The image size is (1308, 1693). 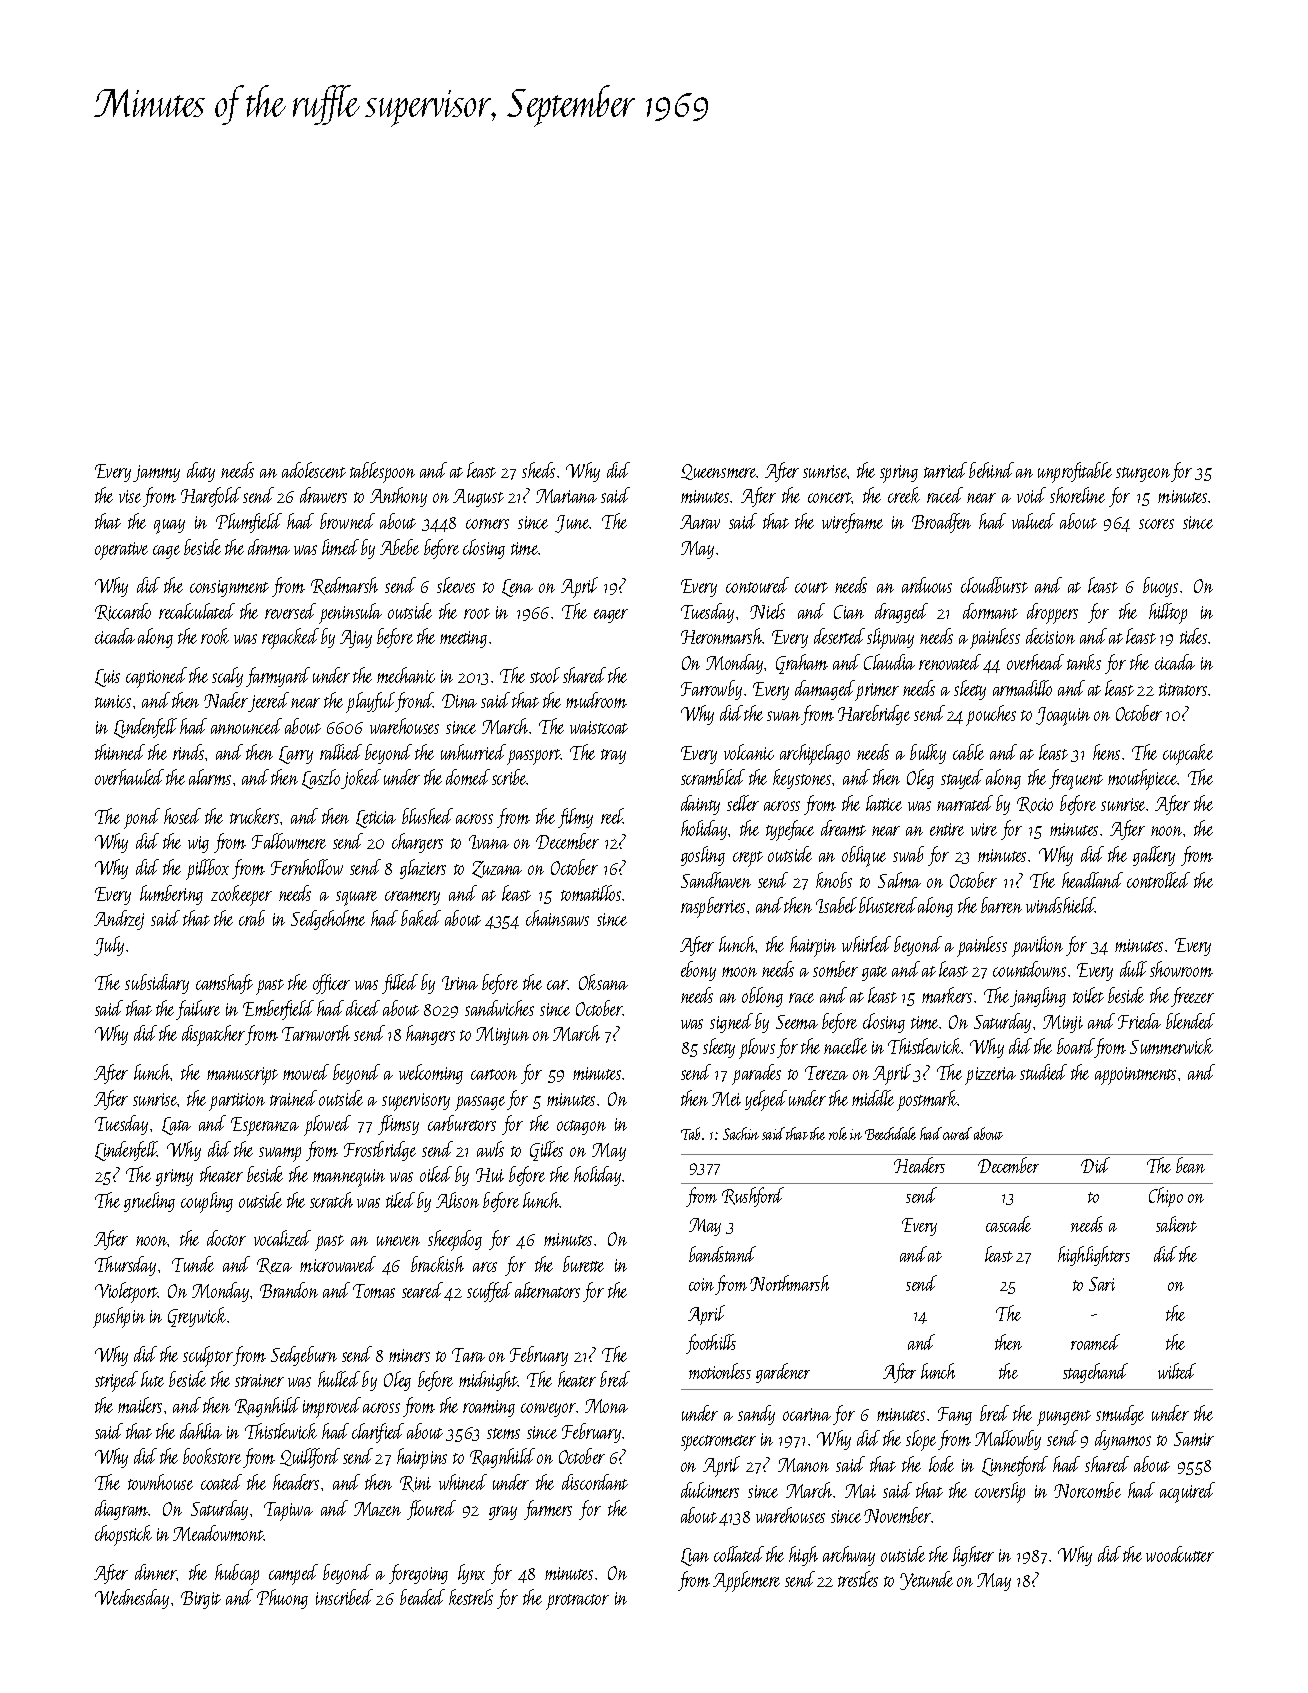 I want to click on behind, so click(x=991, y=470).
